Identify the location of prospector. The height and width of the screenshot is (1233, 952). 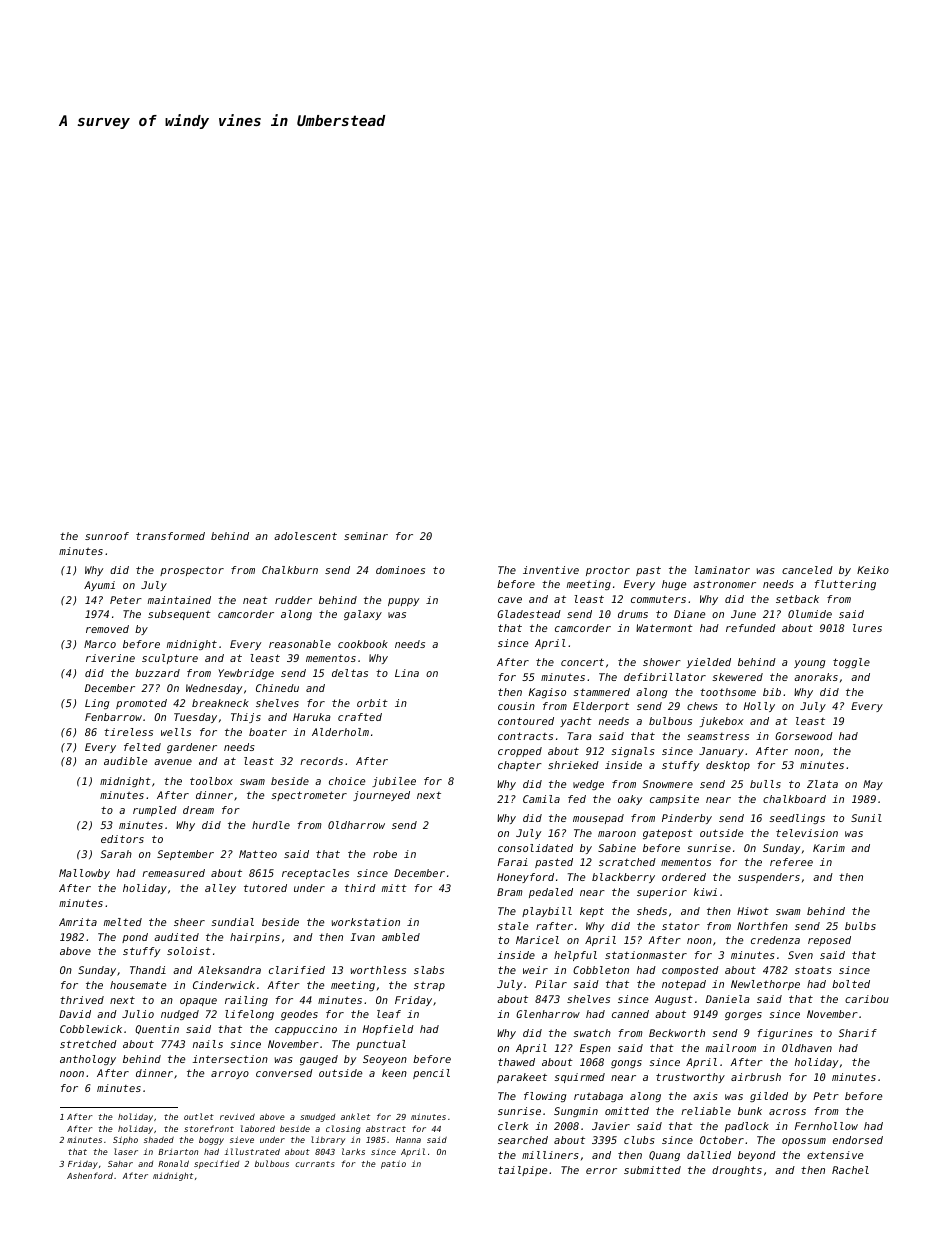
(192, 571).
